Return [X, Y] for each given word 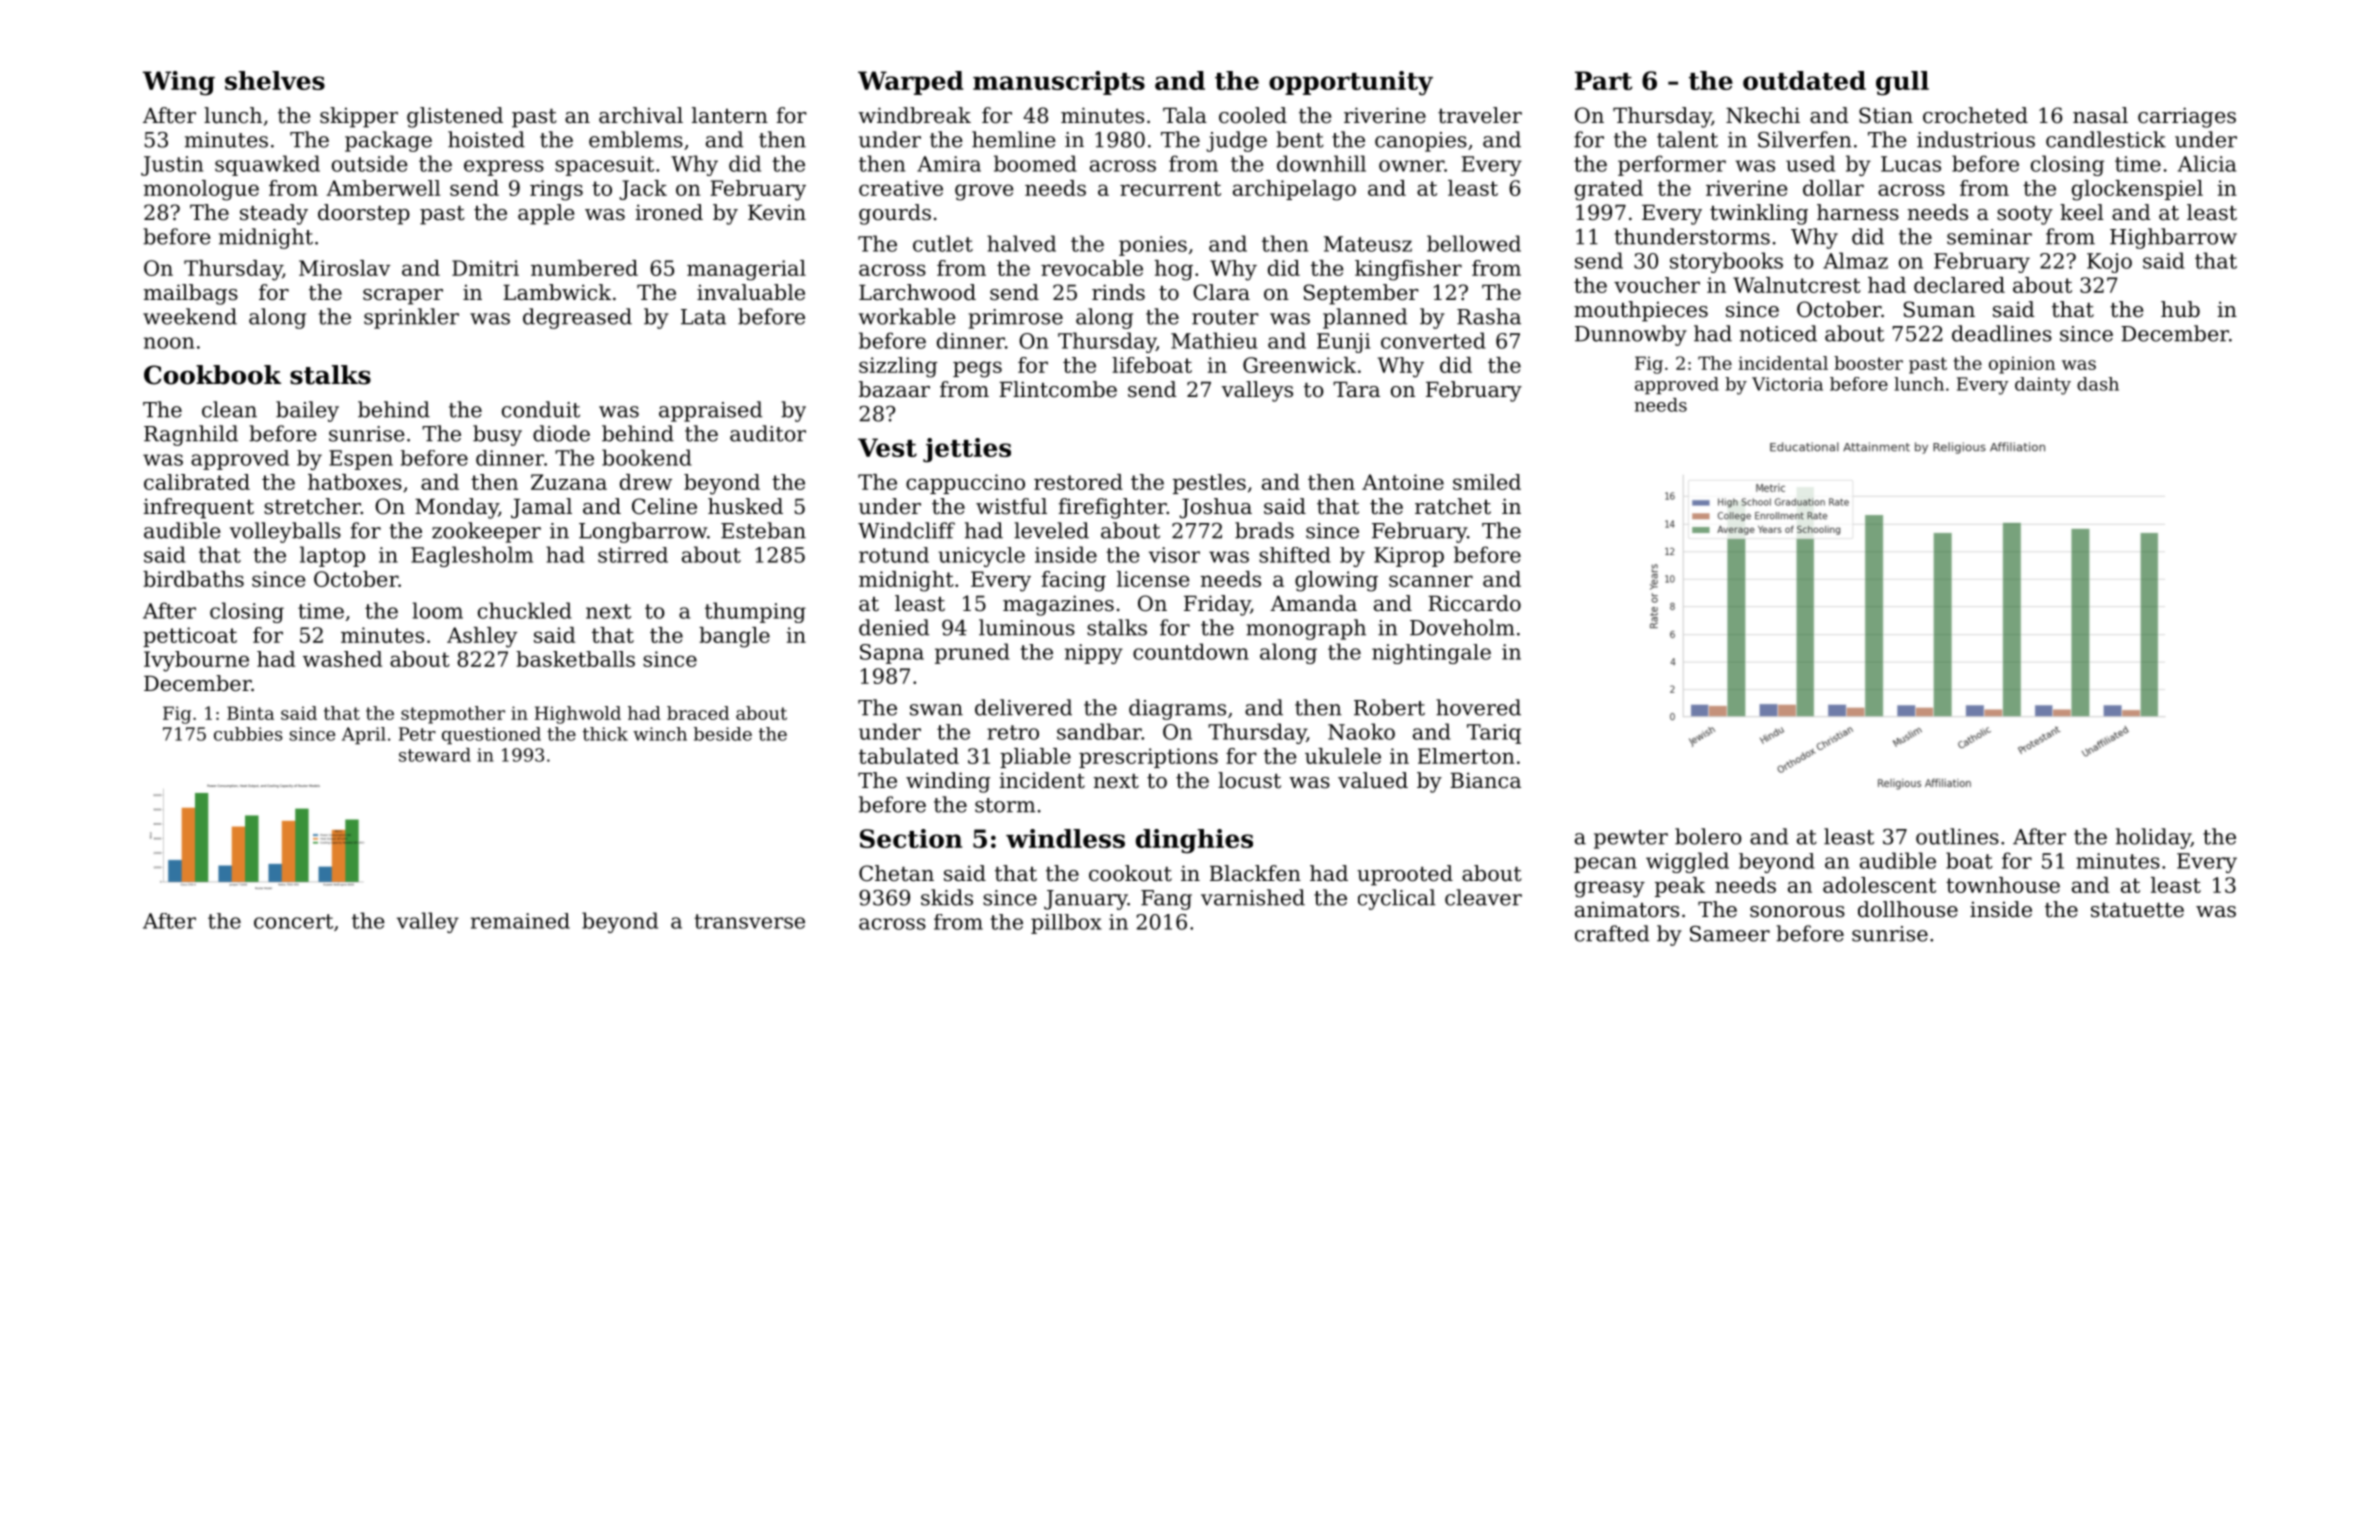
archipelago [1294, 190]
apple [546, 214]
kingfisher [1408, 270]
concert [293, 921]
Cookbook [212, 375]
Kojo [2109, 263]
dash [2098, 384]
